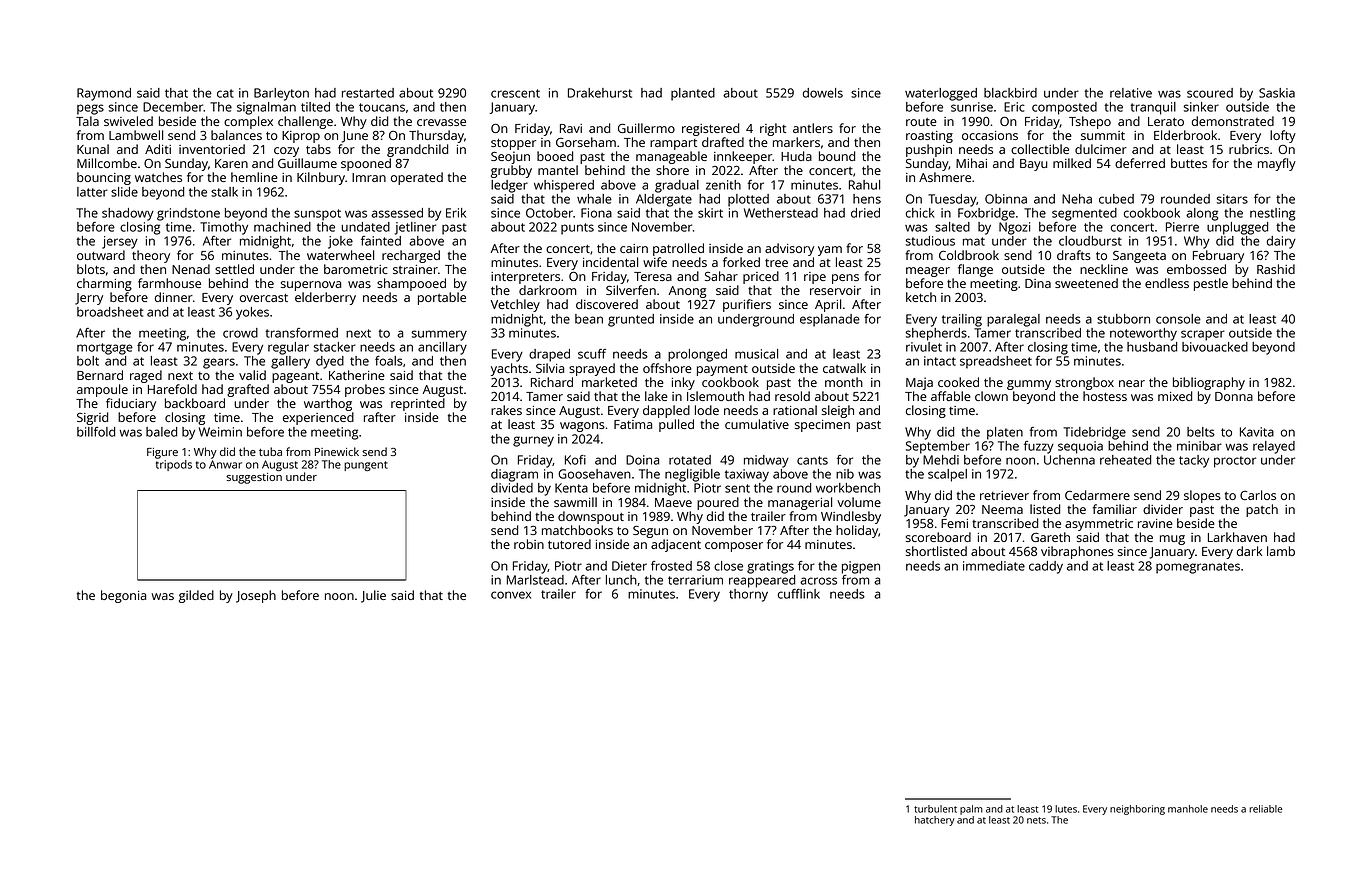 The height and width of the page is (887, 1372). Describe the element at coordinates (1115, 509) in the page. I see `familiar` at that location.
